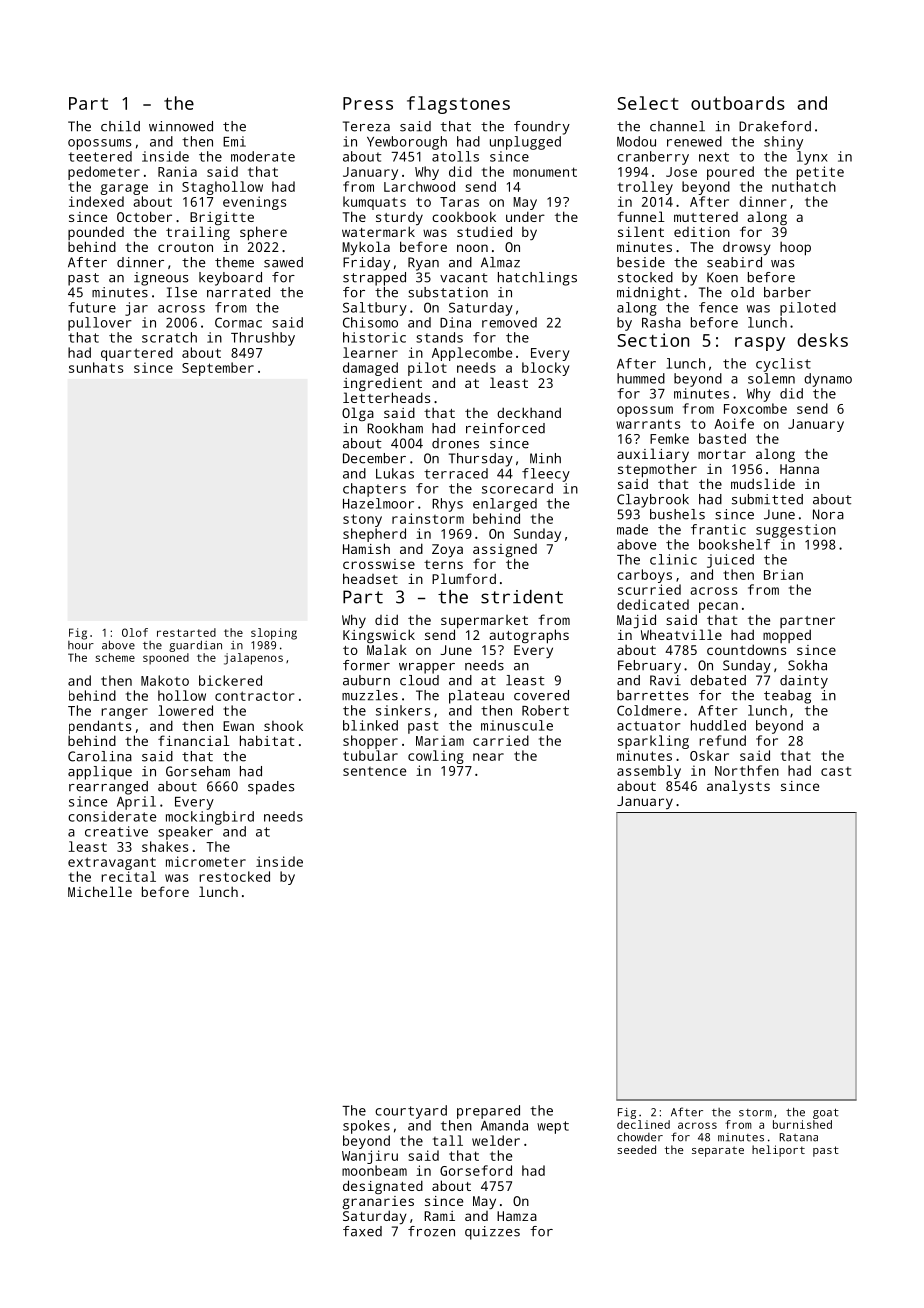  Describe the element at coordinates (492, 1233) in the screenshot. I see `quizzes` at that location.
